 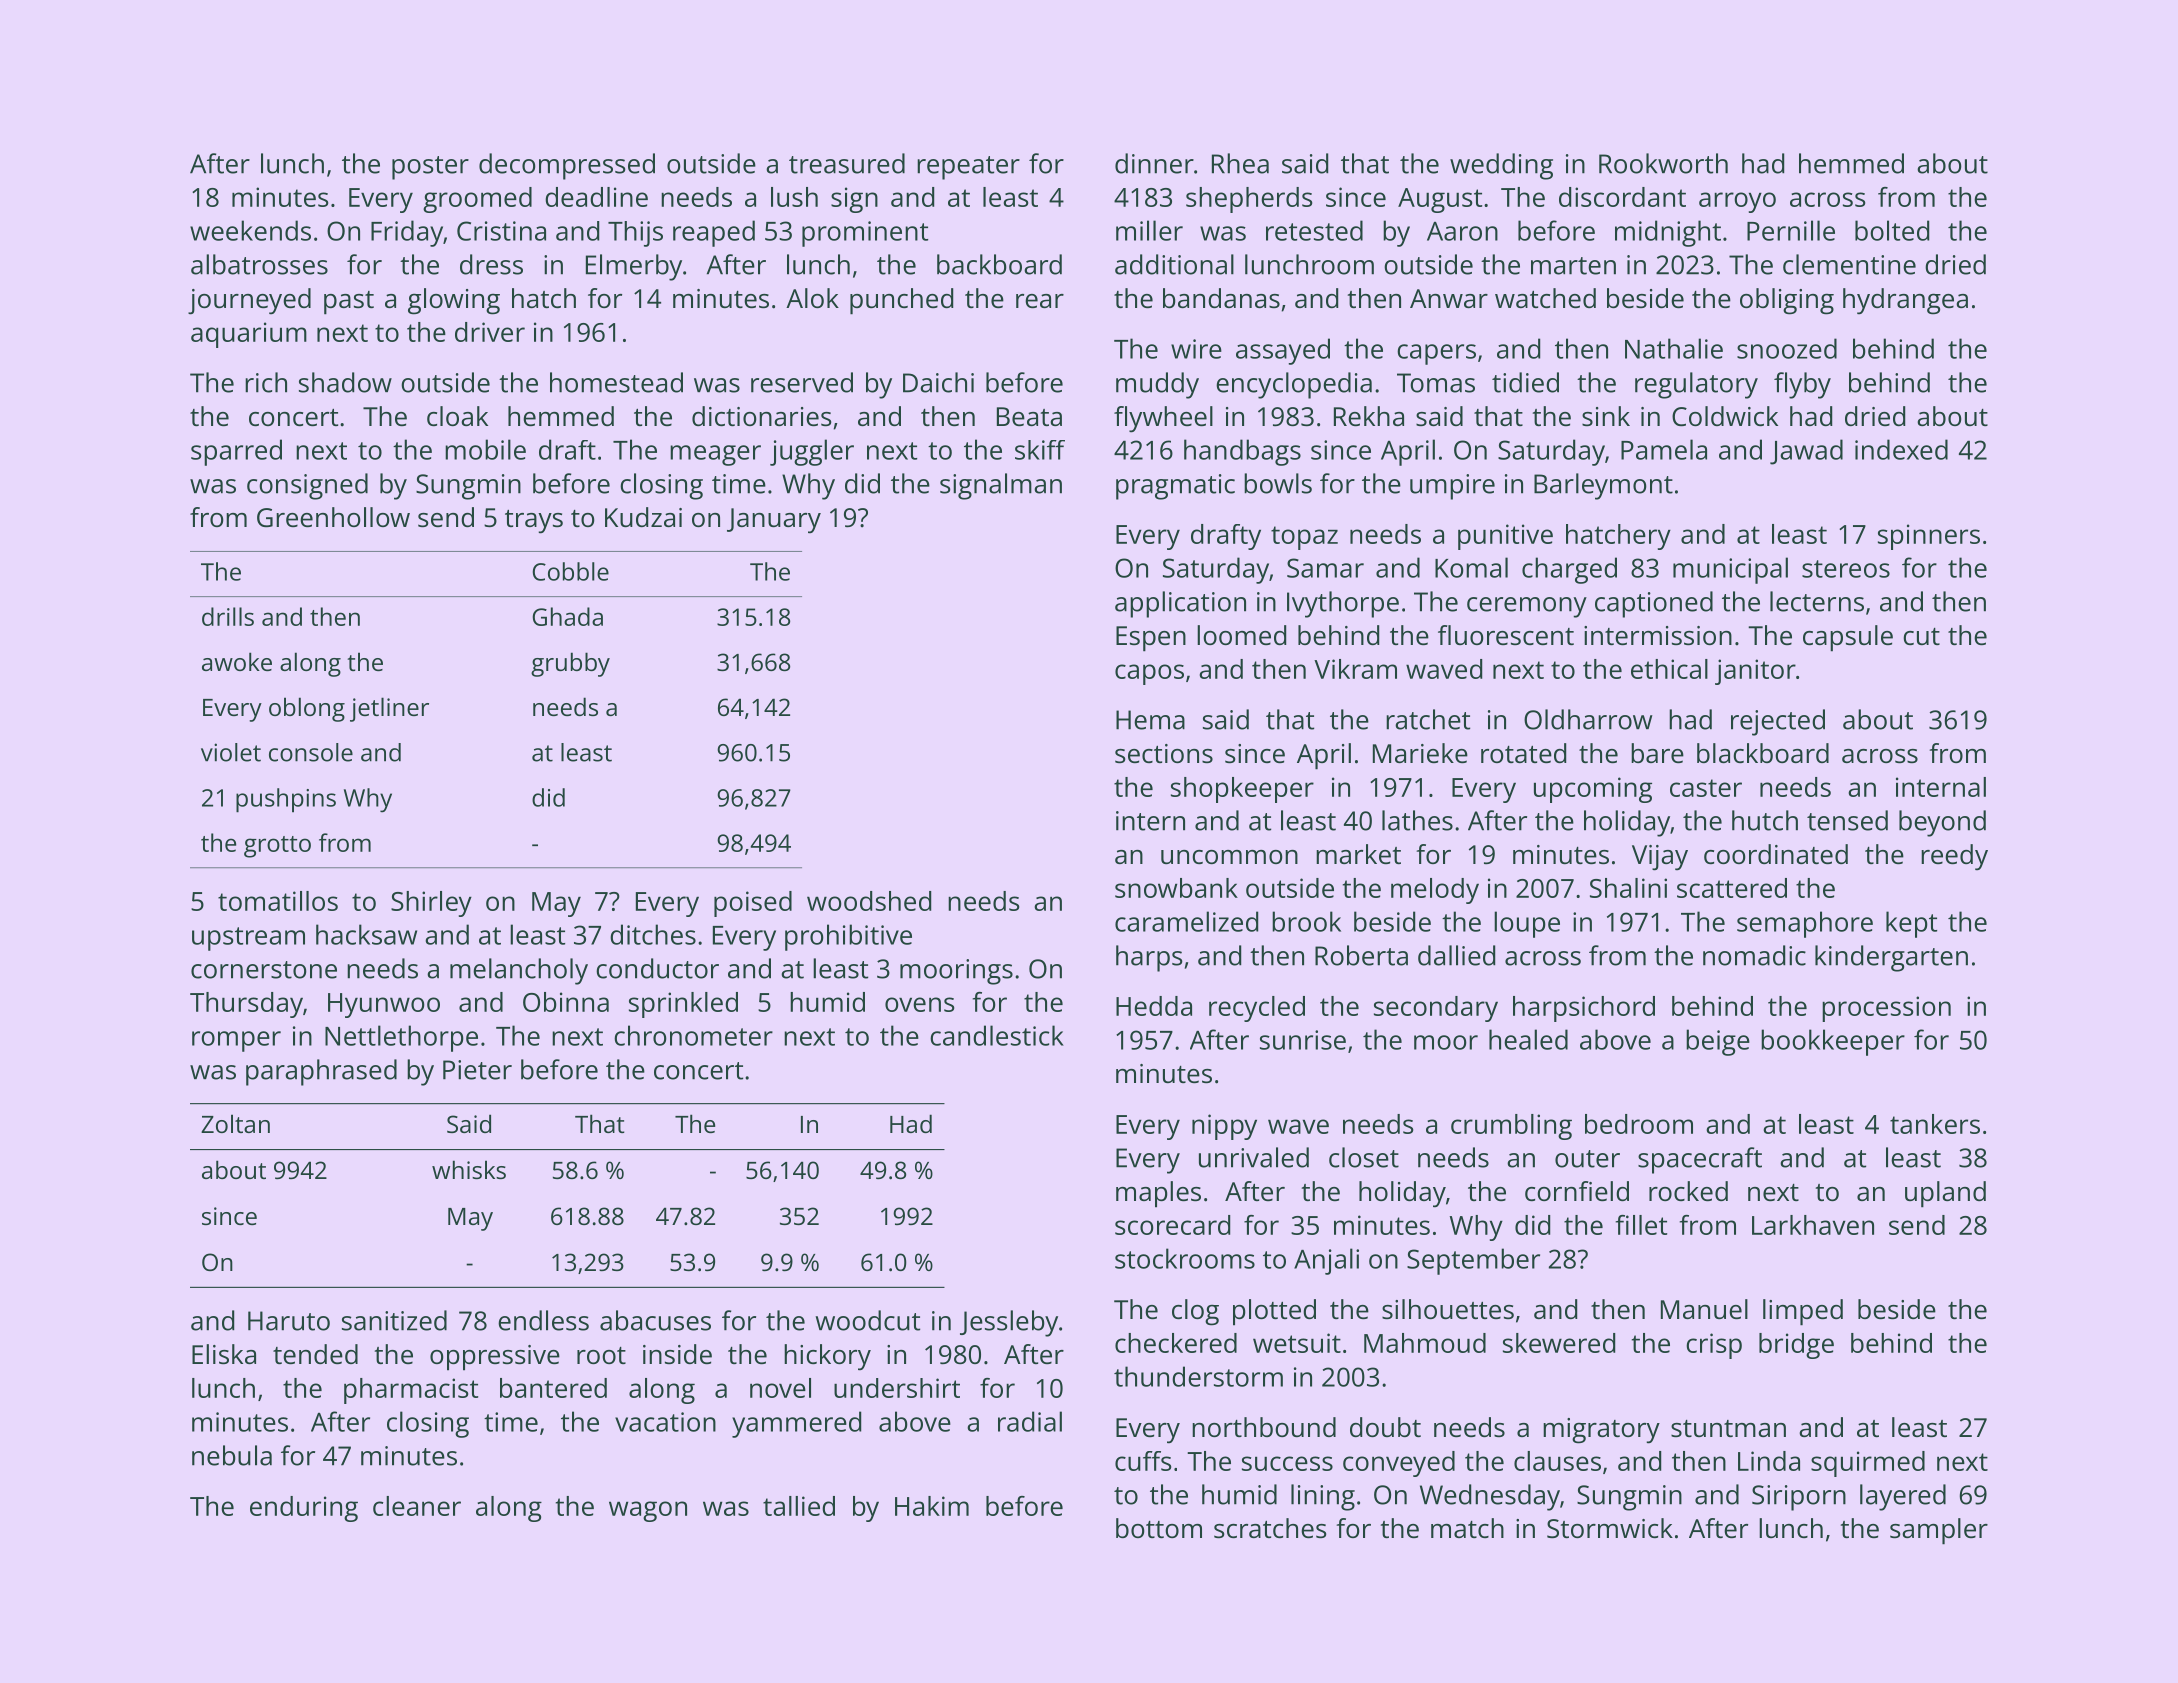 What do you see at coordinates (430, 168) in the image?
I see `poster` at bounding box center [430, 168].
